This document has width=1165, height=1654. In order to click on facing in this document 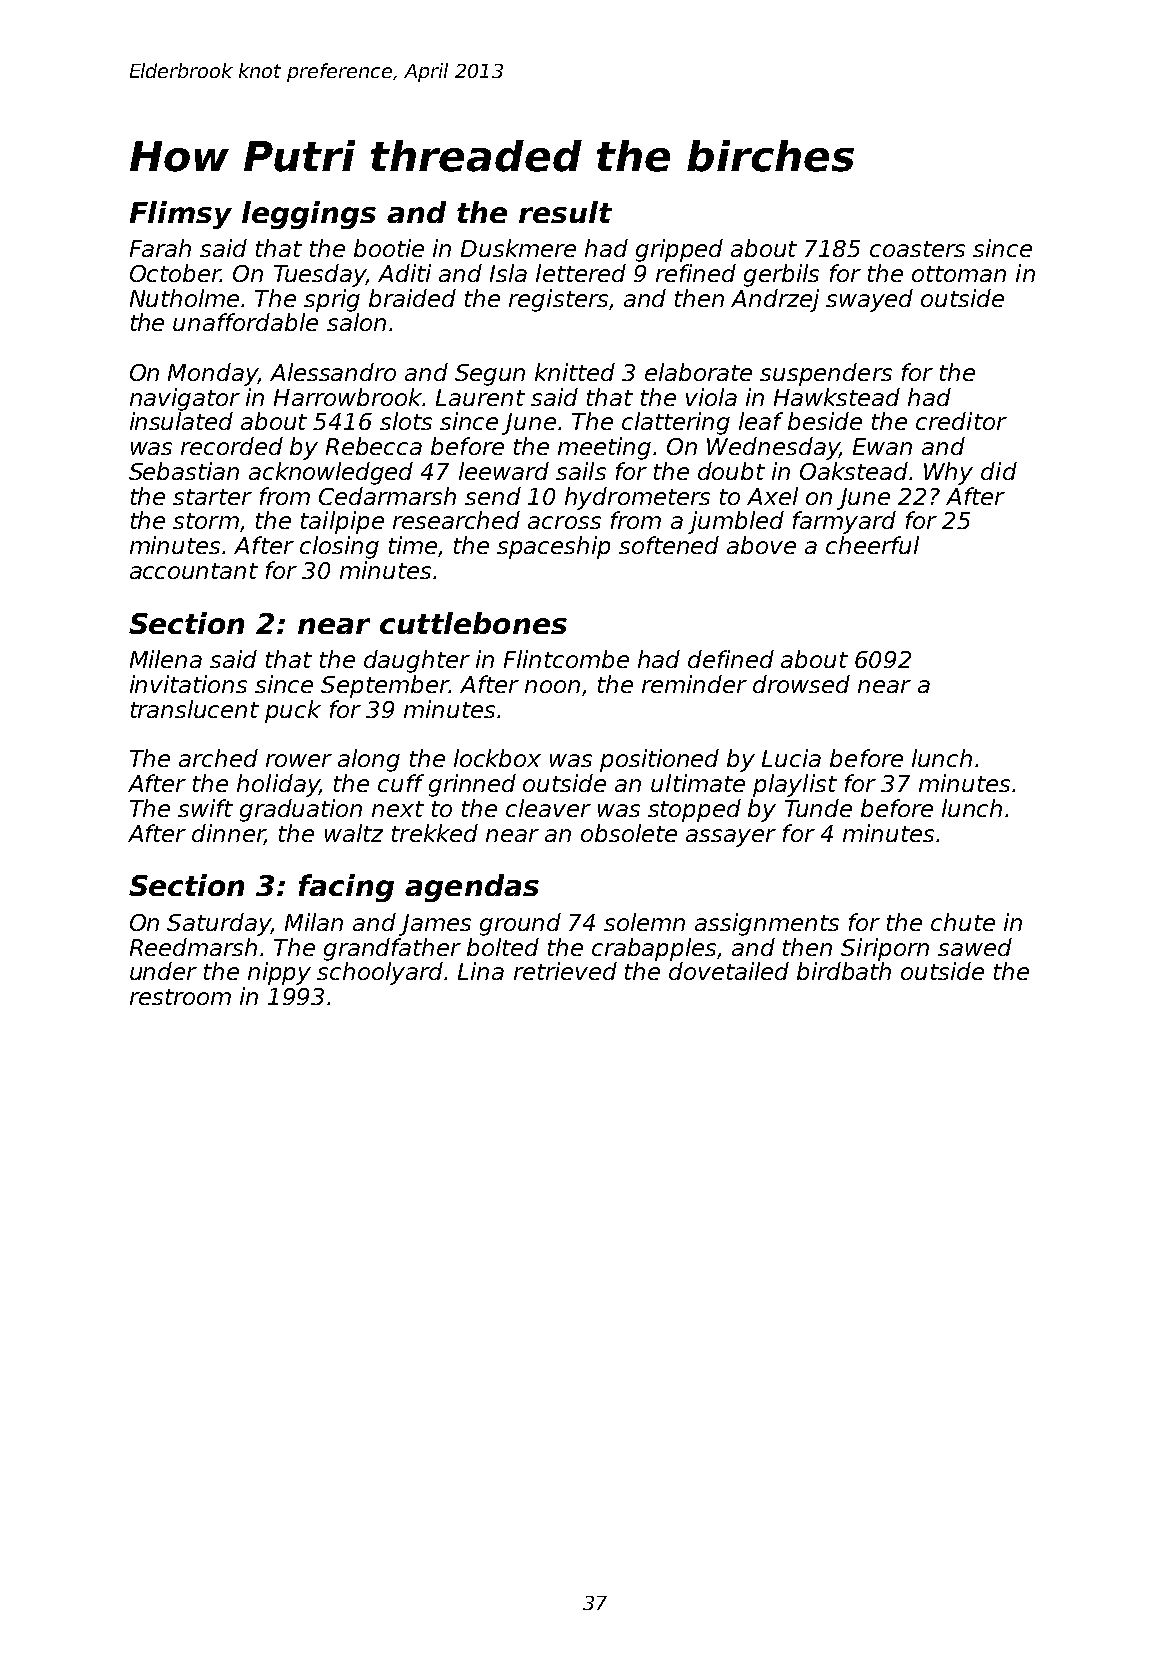, I will do `click(346, 888)`.
